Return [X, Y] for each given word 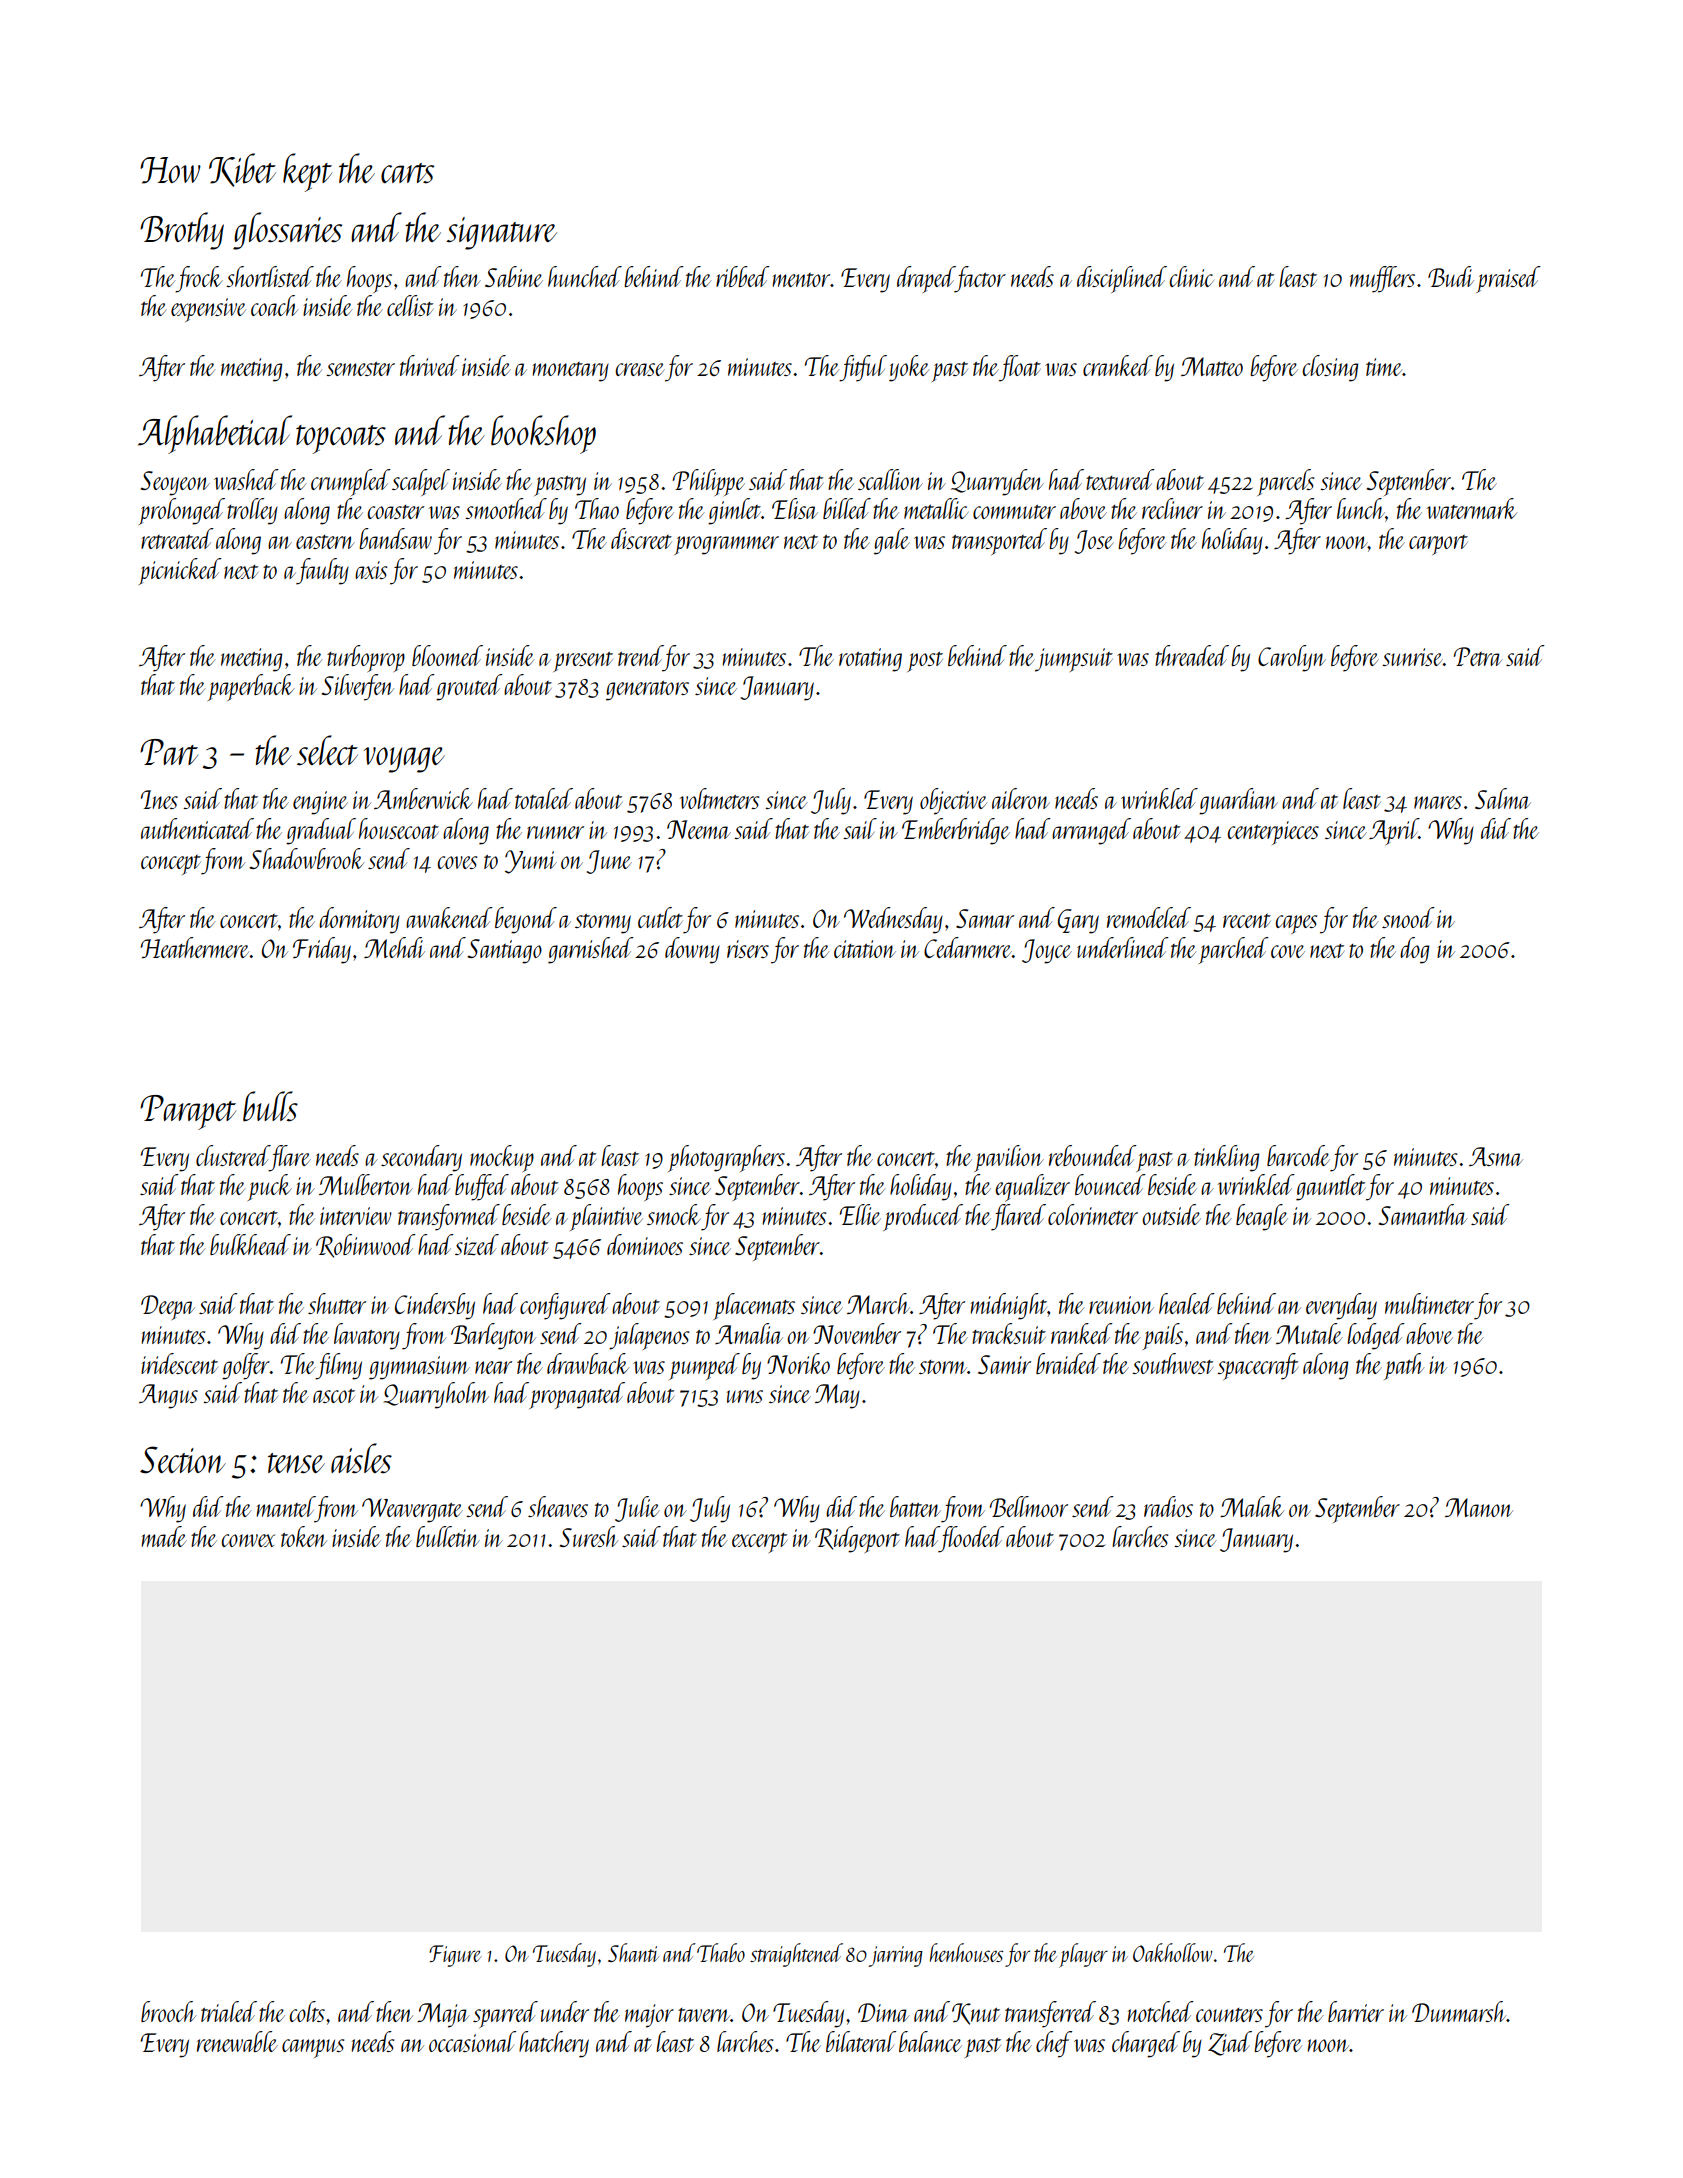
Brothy [182, 231]
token [304, 1536]
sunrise [1412, 657]
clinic [1191, 276]
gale [892, 541]
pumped [704, 1366]
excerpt [759, 1543]
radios [1168, 1506]
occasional [472, 2041]
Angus [168, 1396]
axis [371, 570]
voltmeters [719, 798]
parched [1234, 950]
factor [980, 279]
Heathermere [195, 947]
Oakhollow [1172, 1952]
